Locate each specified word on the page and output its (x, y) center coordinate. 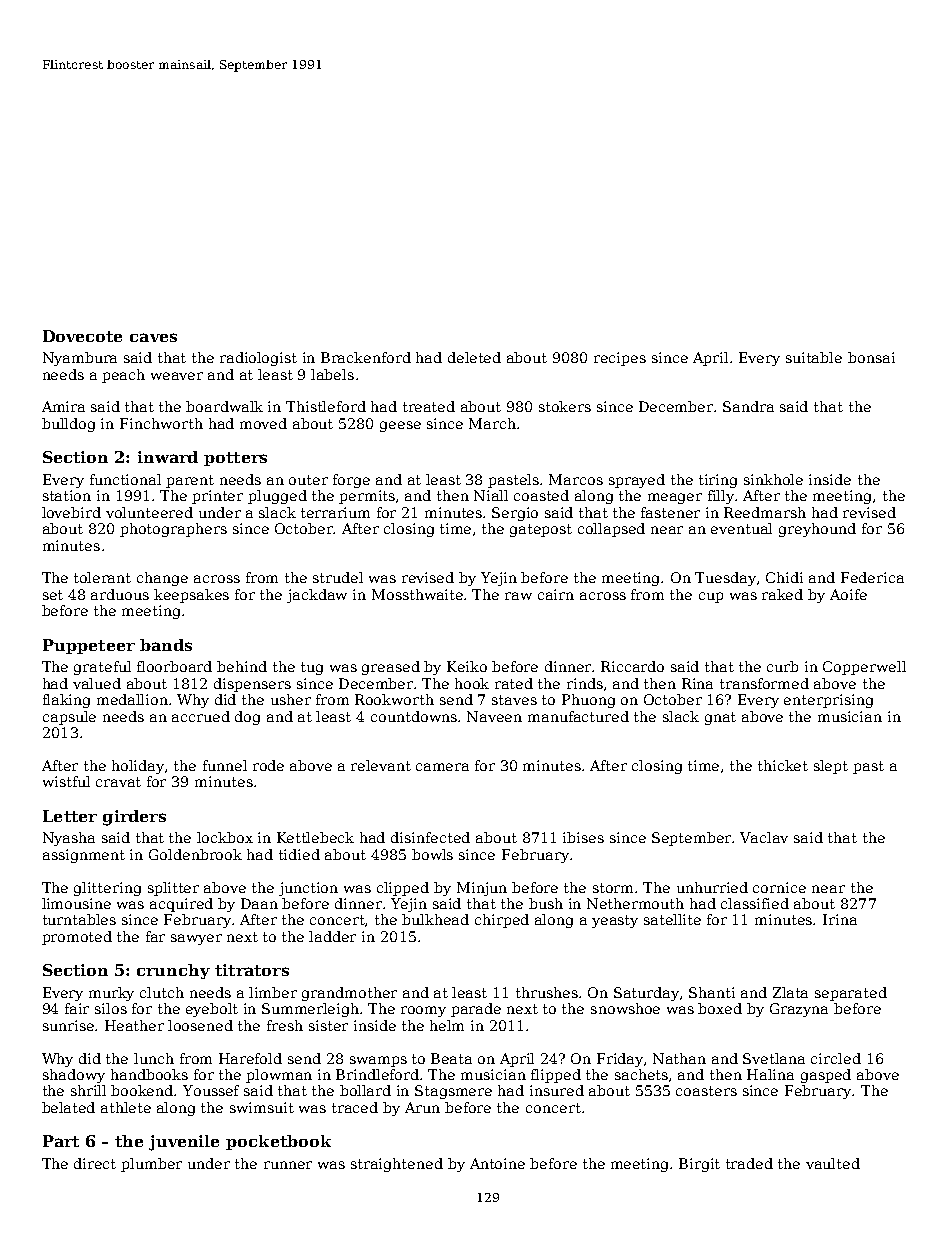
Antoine (497, 1163)
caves (153, 337)
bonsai (871, 357)
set (53, 595)
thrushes (547, 992)
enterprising (828, 701)
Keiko (467, 666)
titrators (252, 970)
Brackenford (366, 357)
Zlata (790, 992)
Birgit (699, 1165)
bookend (143, 1090)
